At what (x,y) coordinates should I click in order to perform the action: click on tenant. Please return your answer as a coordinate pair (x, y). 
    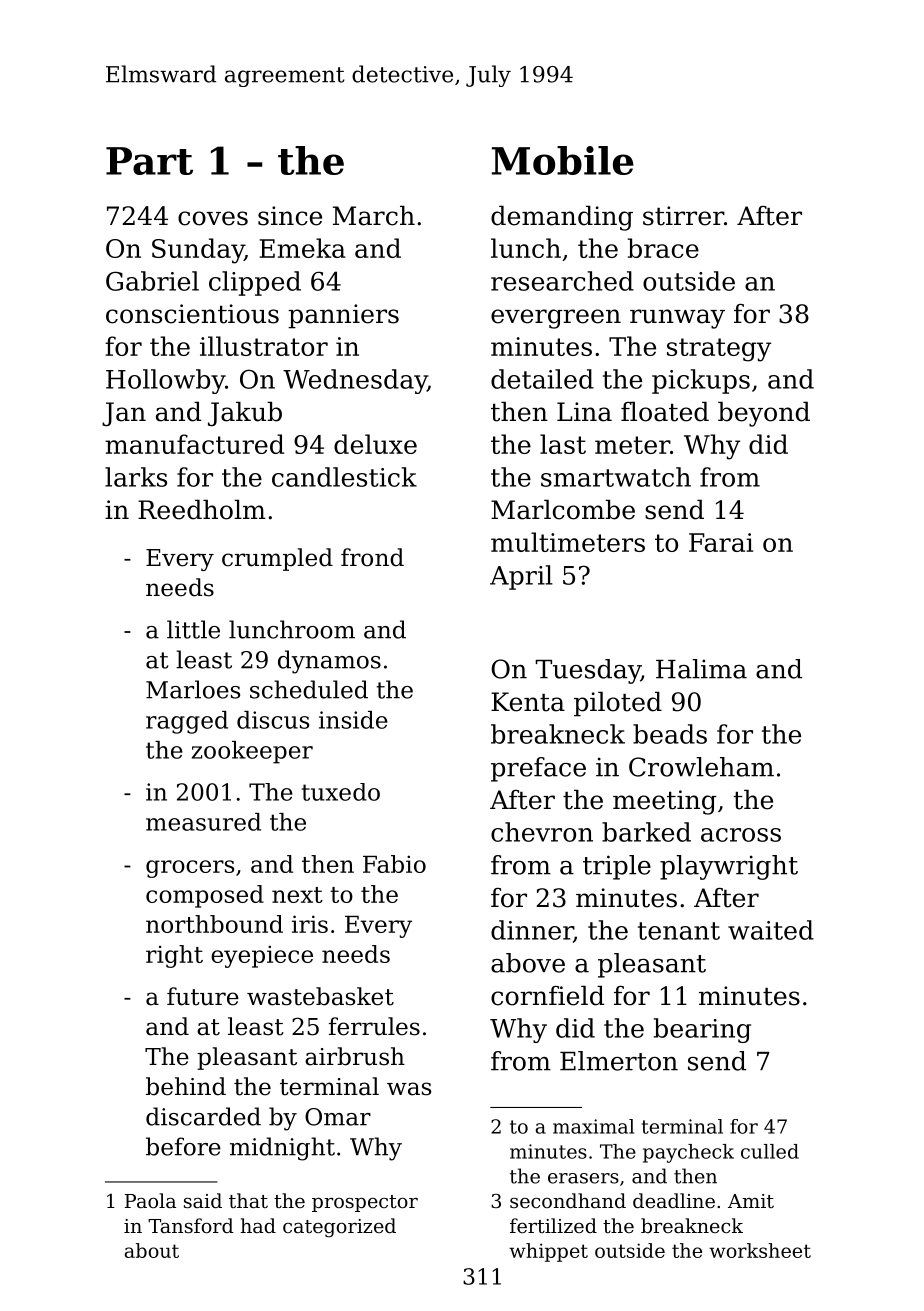
    Looking at the image, I should click on (679, 931).
